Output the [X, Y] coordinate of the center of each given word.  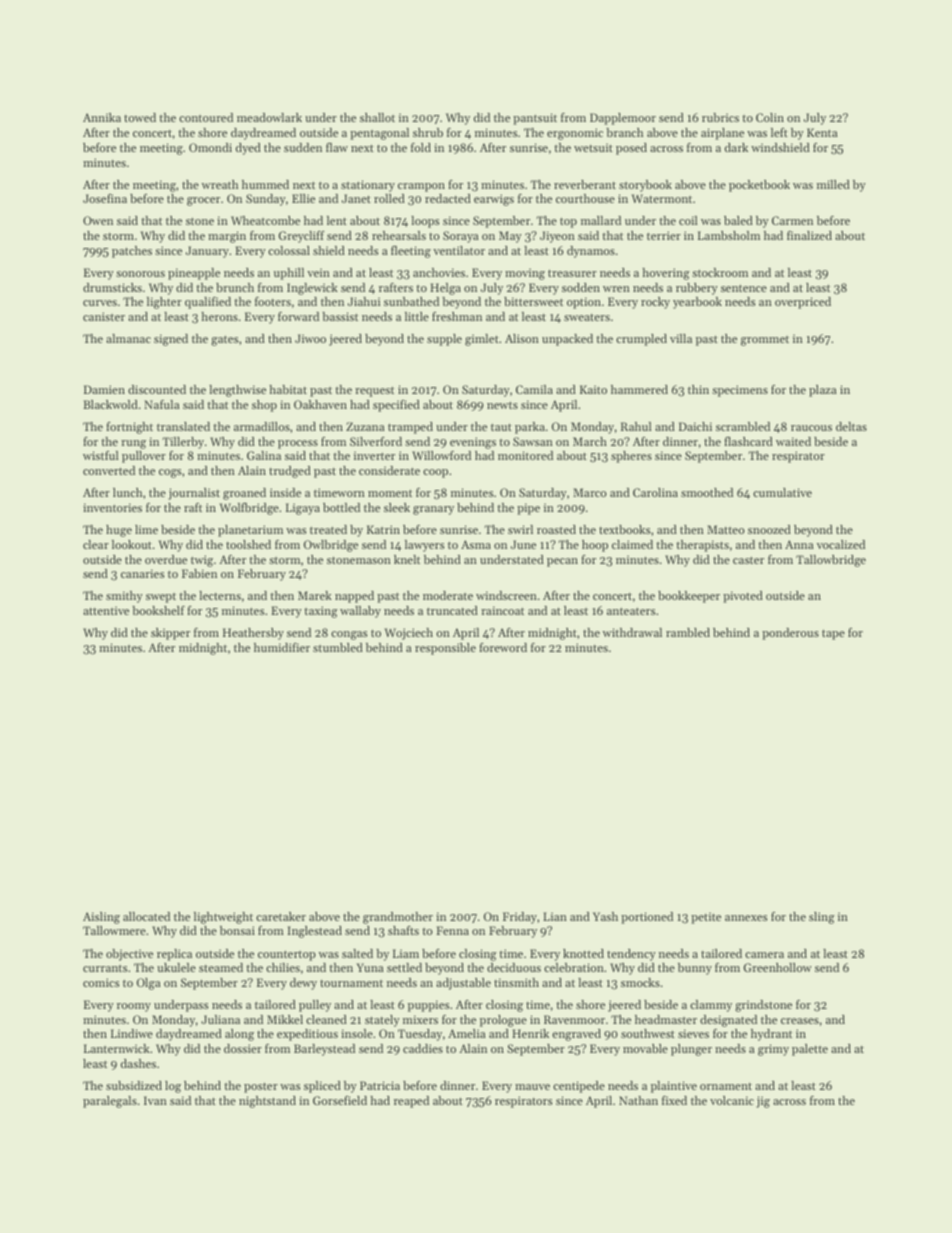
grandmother [398, 918]
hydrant [771, 1035]
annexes [746, 918]
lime [146, 529]
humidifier [282, 647]
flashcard [748, 441]
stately [382, 1021]
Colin [770, 117]
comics [101, 982]
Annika [102, 117]
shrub [428, 132]
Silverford [376, 441]
